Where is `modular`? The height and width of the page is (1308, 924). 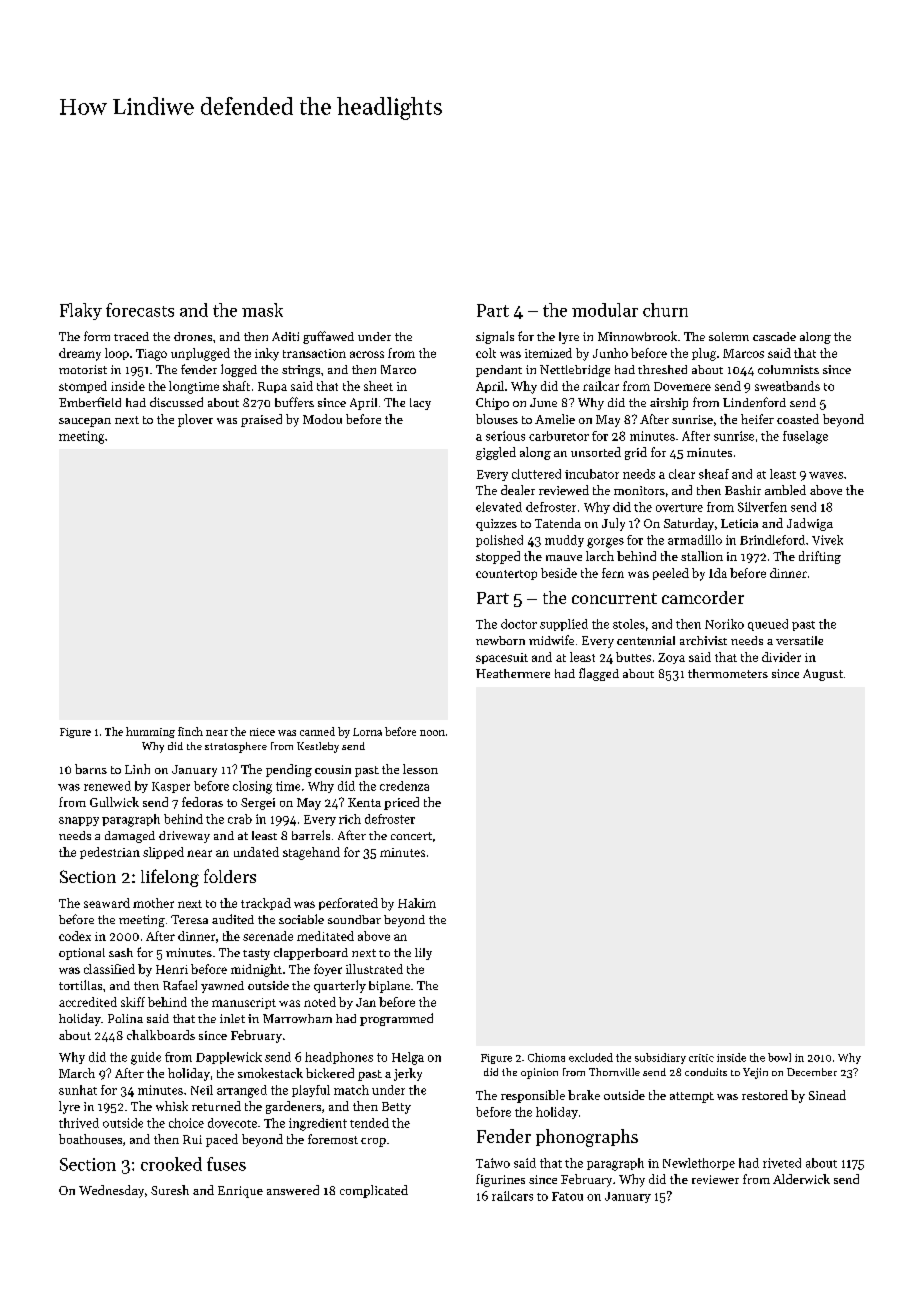
modular is located at coordinates (605, 310).
